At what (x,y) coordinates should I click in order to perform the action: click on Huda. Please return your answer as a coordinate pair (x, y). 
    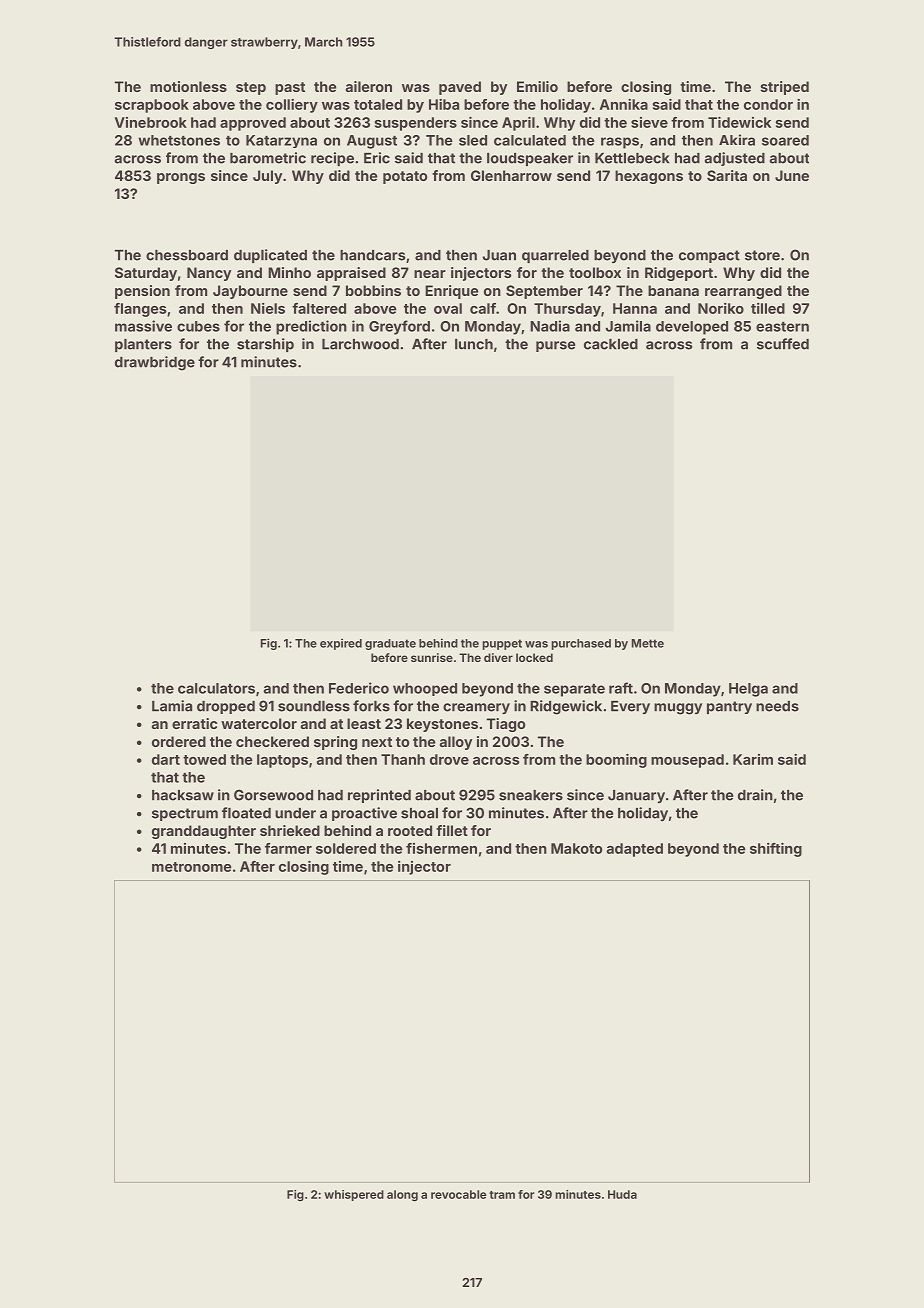
    Looking at the image, I should click on (622, 1194).
